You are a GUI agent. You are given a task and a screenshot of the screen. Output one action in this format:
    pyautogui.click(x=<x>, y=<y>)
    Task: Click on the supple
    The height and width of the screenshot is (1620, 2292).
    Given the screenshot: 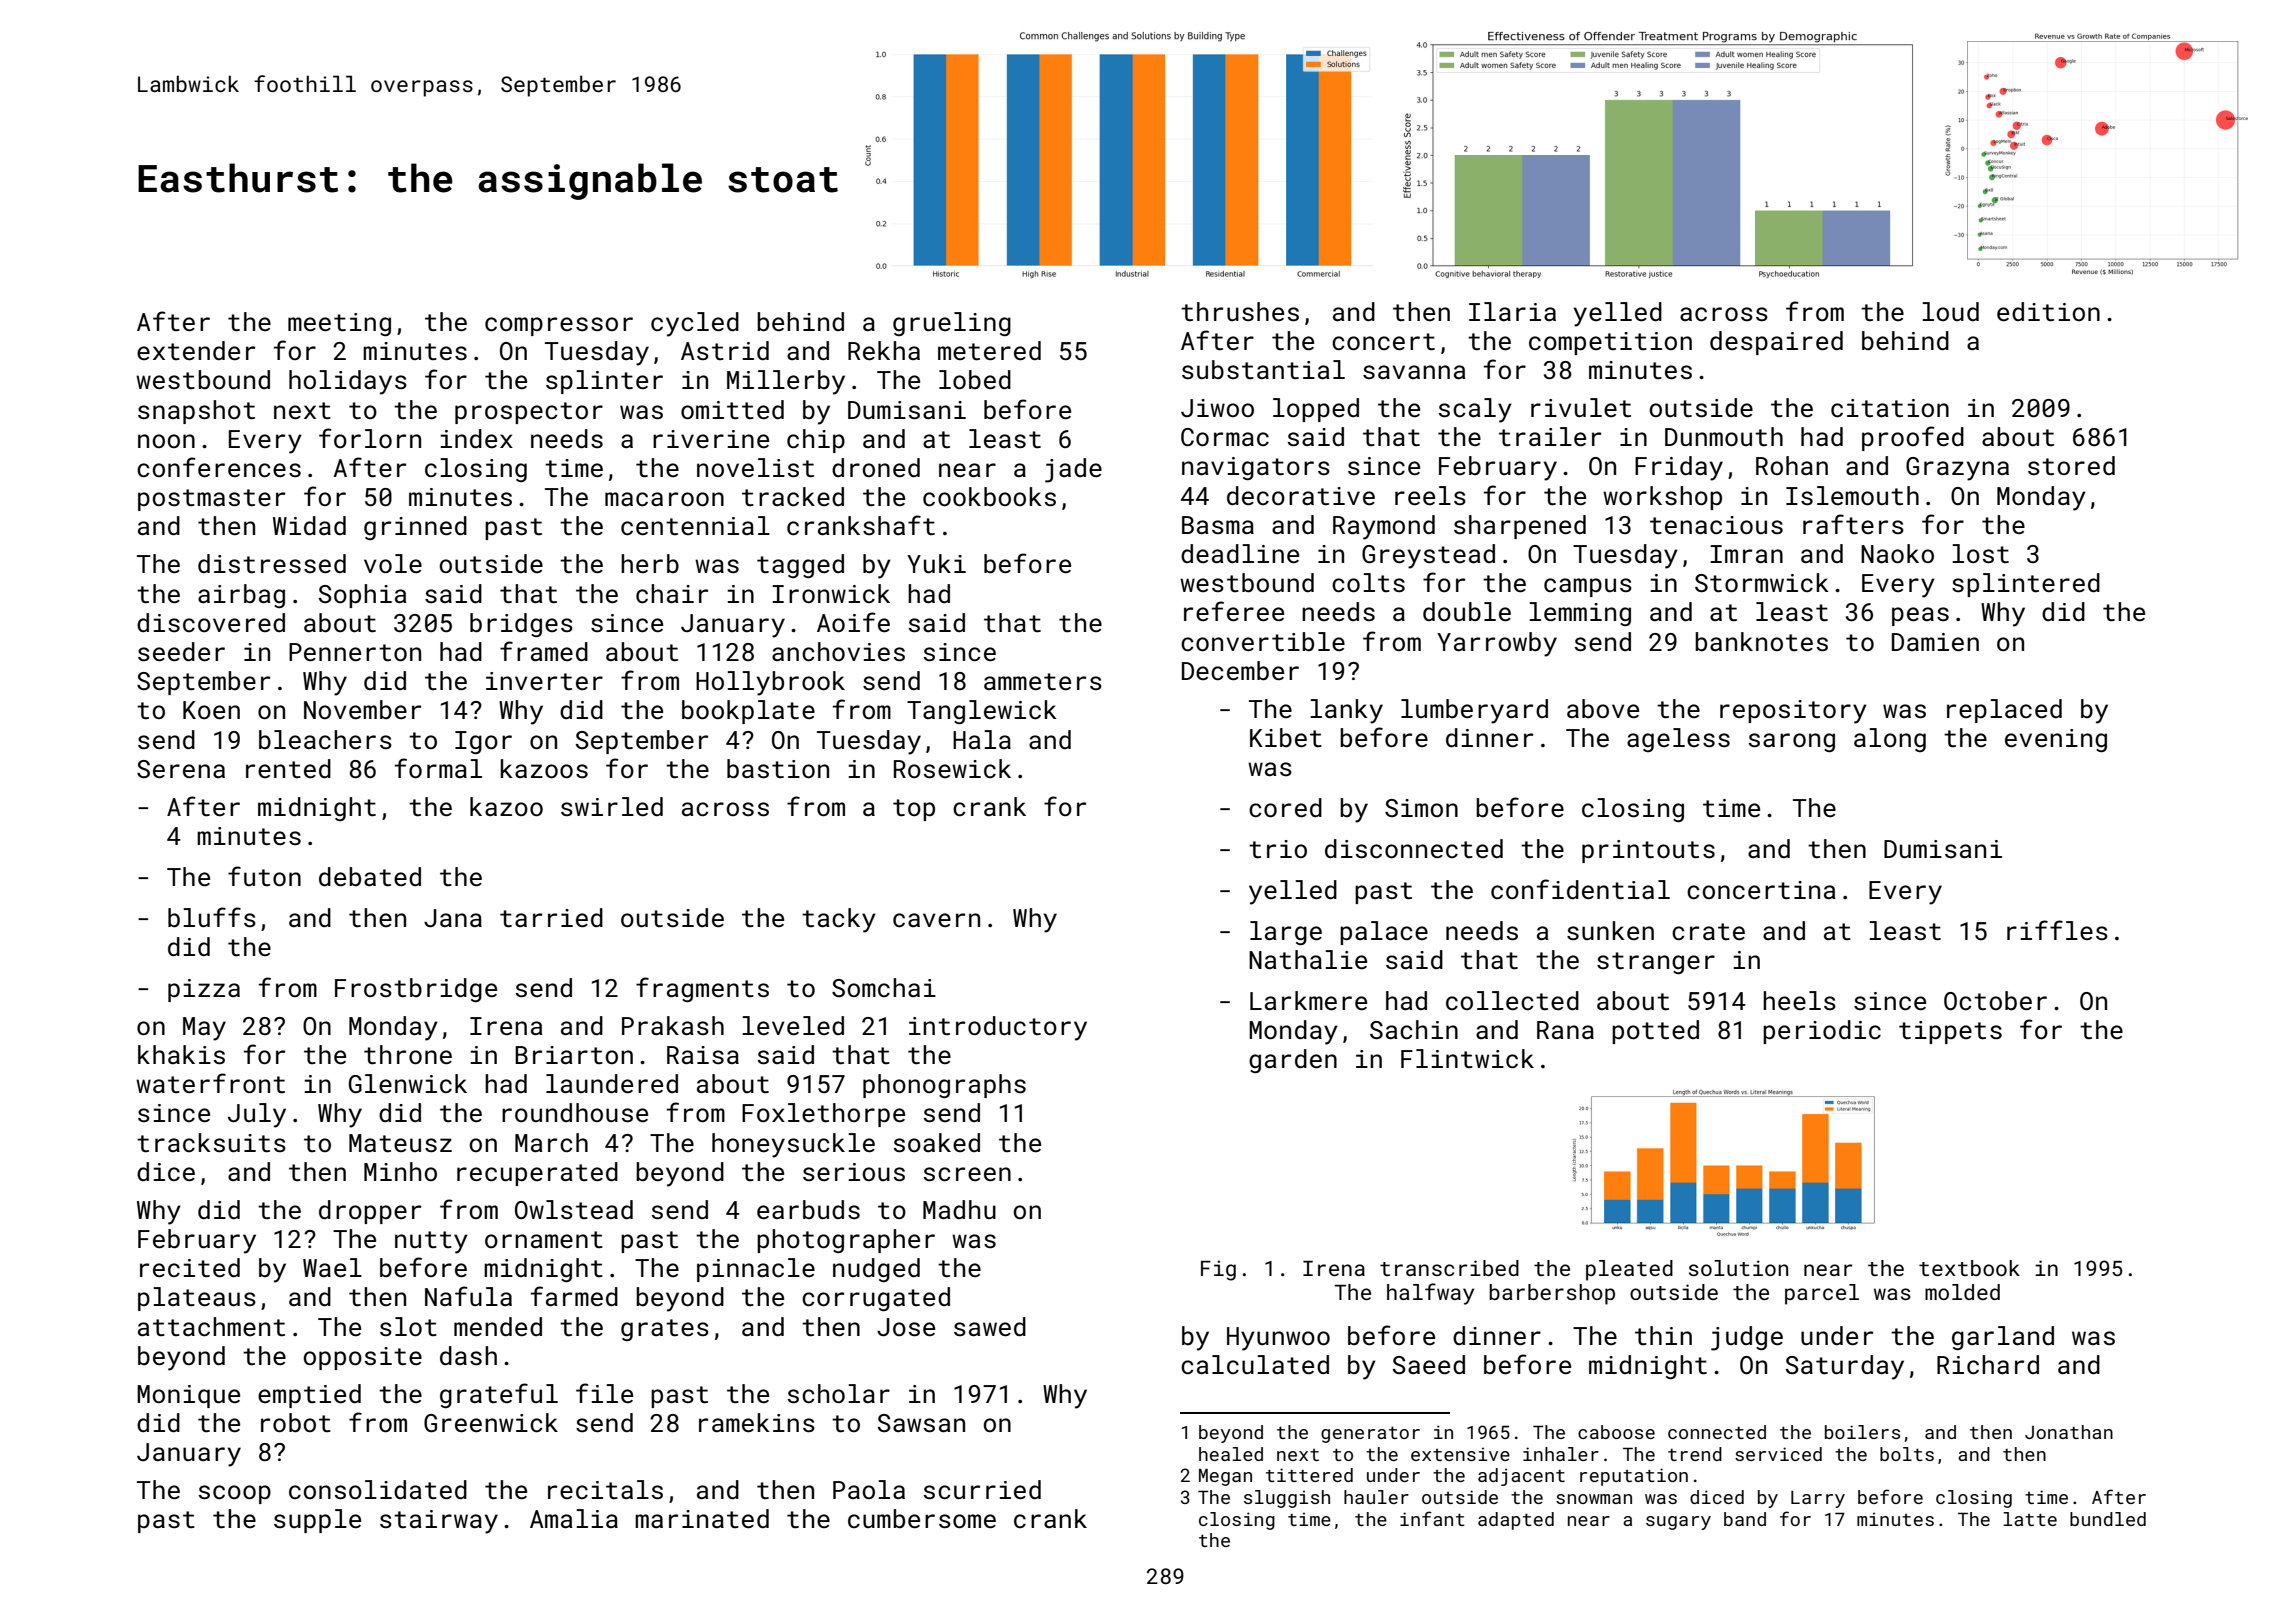 What is the action you would take?
    pyautogui.click(x=317, y=1521)
